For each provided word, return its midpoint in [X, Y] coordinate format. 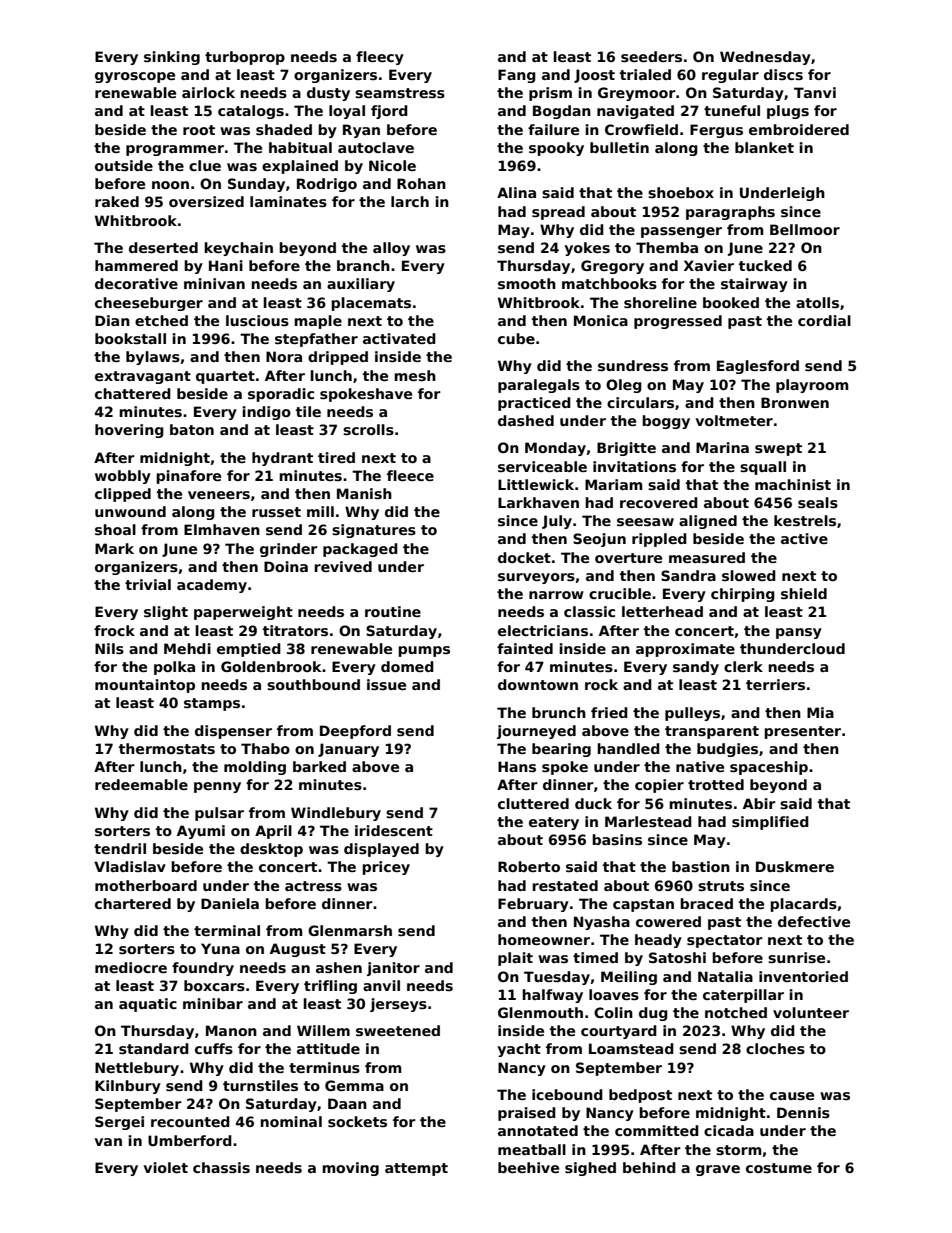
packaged [360, 550]
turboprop [245, 58]
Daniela [230, 903]
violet [165, 1167]
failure [553, 129]
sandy [696, 668]
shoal [115, 529]
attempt [416, 1169]
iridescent [394, 830]
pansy [799, 633]
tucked [765, 265]
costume [779, 1168]
